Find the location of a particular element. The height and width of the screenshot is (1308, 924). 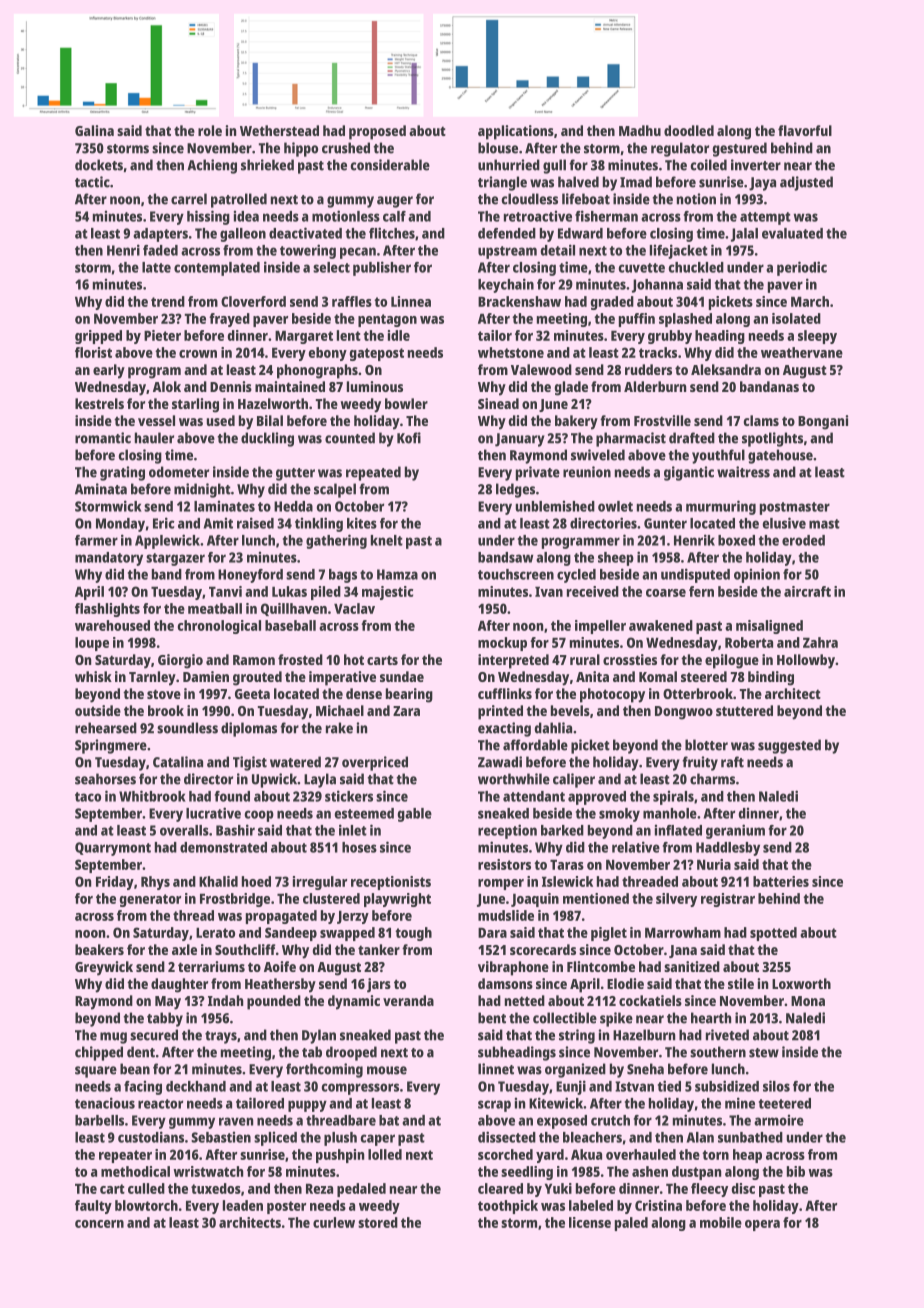

flavorful is located at coordinates (805, 130).
